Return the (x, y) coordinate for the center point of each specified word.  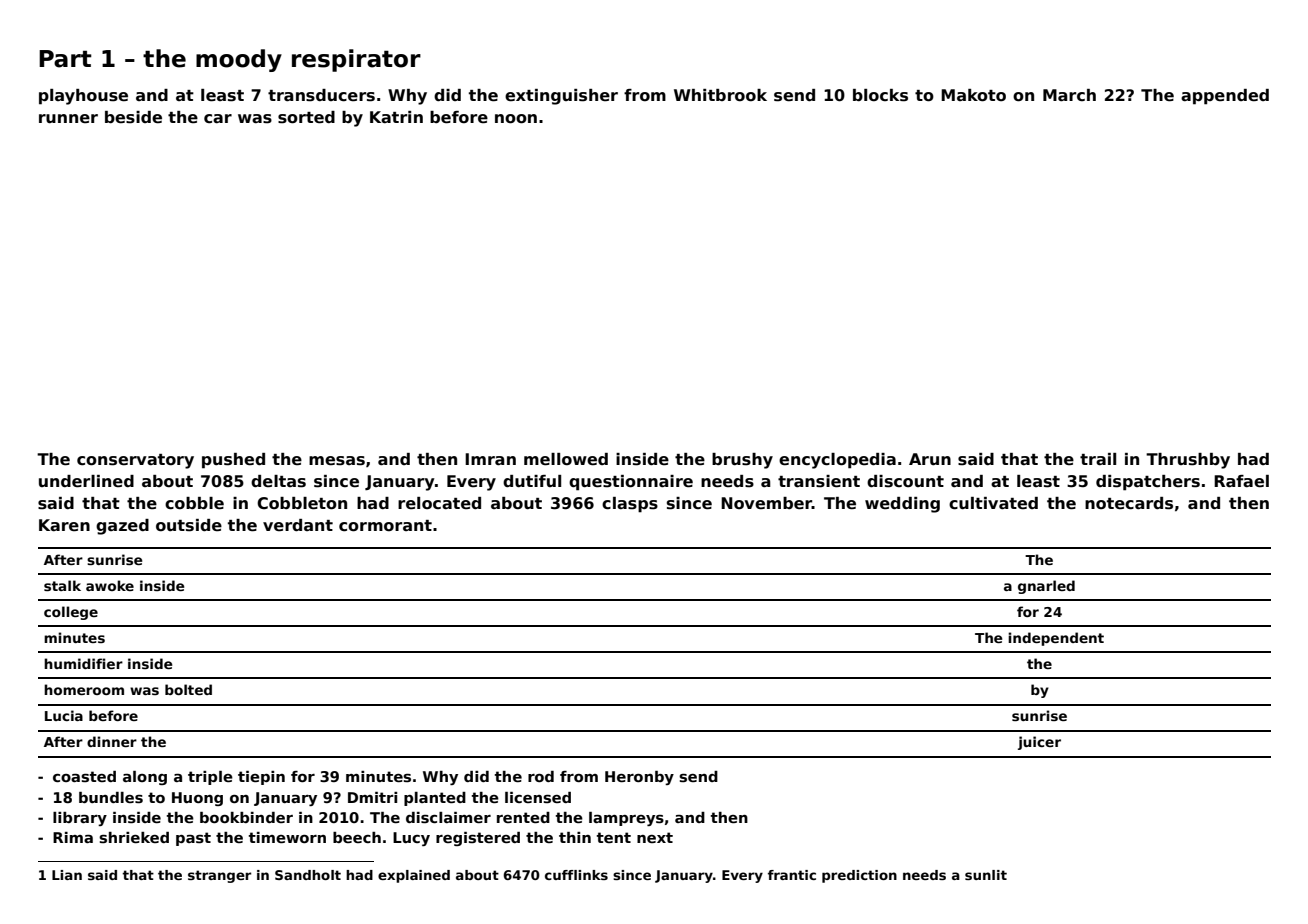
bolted (188, 689)
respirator (356, 60)
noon (516, 119)
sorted (306, 117)
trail (1098, 459)
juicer (1039, 743)
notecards (1129, 503)
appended (1225, 97)
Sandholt (308, 875)
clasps (630, 505)
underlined (86, 481)
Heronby (639, 778)
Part (65, 59)
